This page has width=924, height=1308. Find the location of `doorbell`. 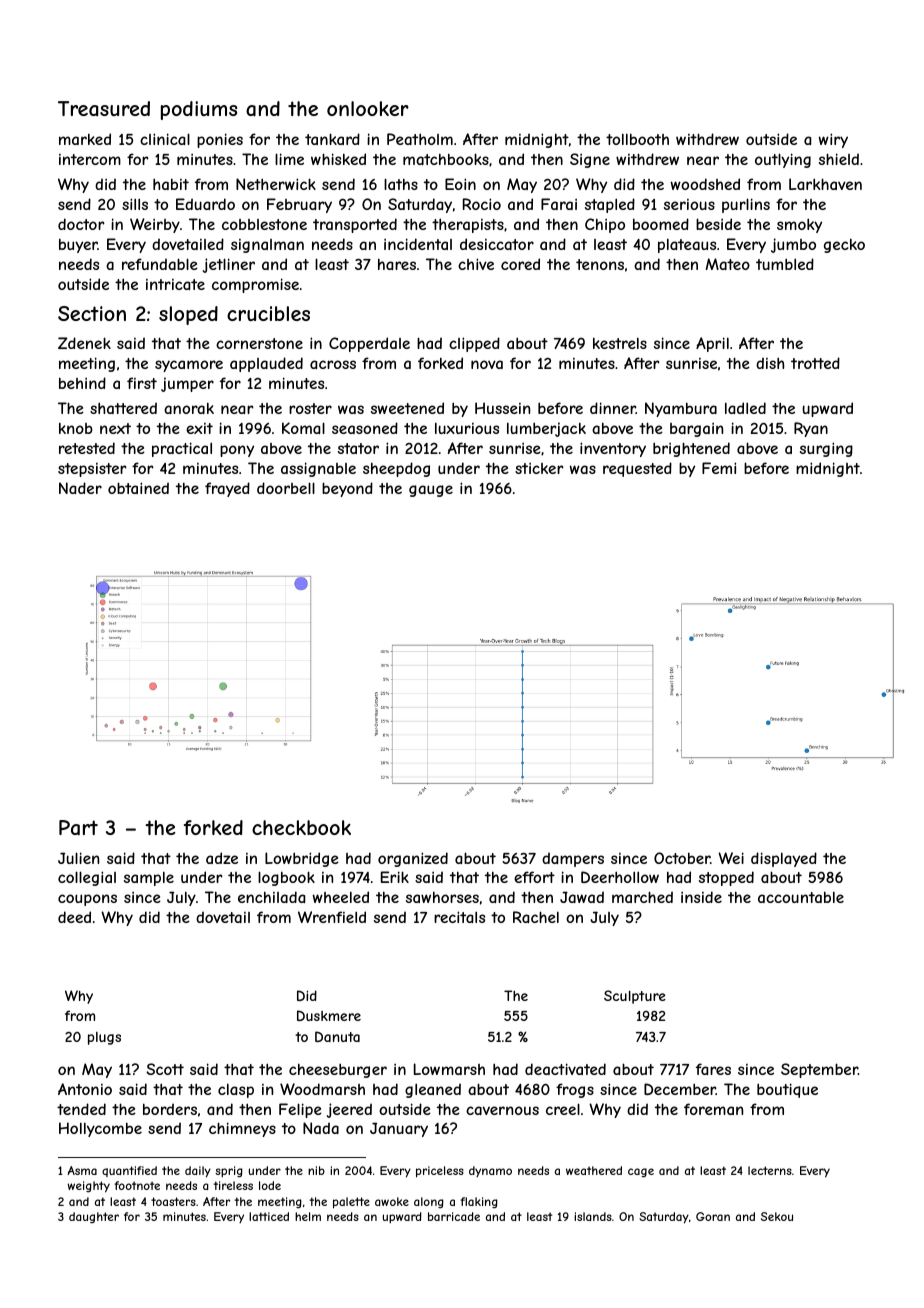

doorbell is located at coordinates (286, 488).
